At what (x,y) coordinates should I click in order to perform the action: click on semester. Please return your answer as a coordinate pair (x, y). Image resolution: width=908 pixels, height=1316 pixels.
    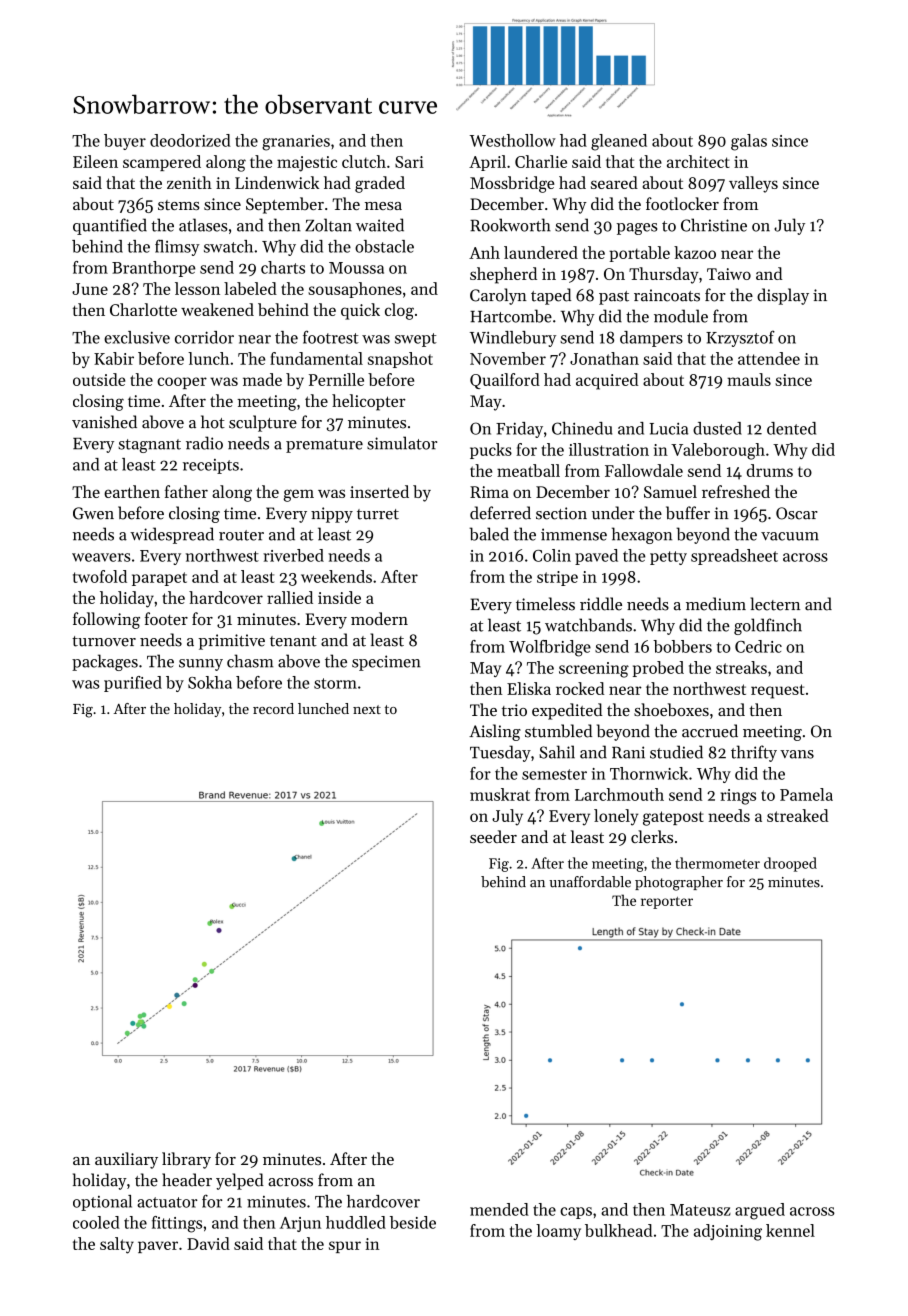
    Looking at the image, I should click on (554, 774).
